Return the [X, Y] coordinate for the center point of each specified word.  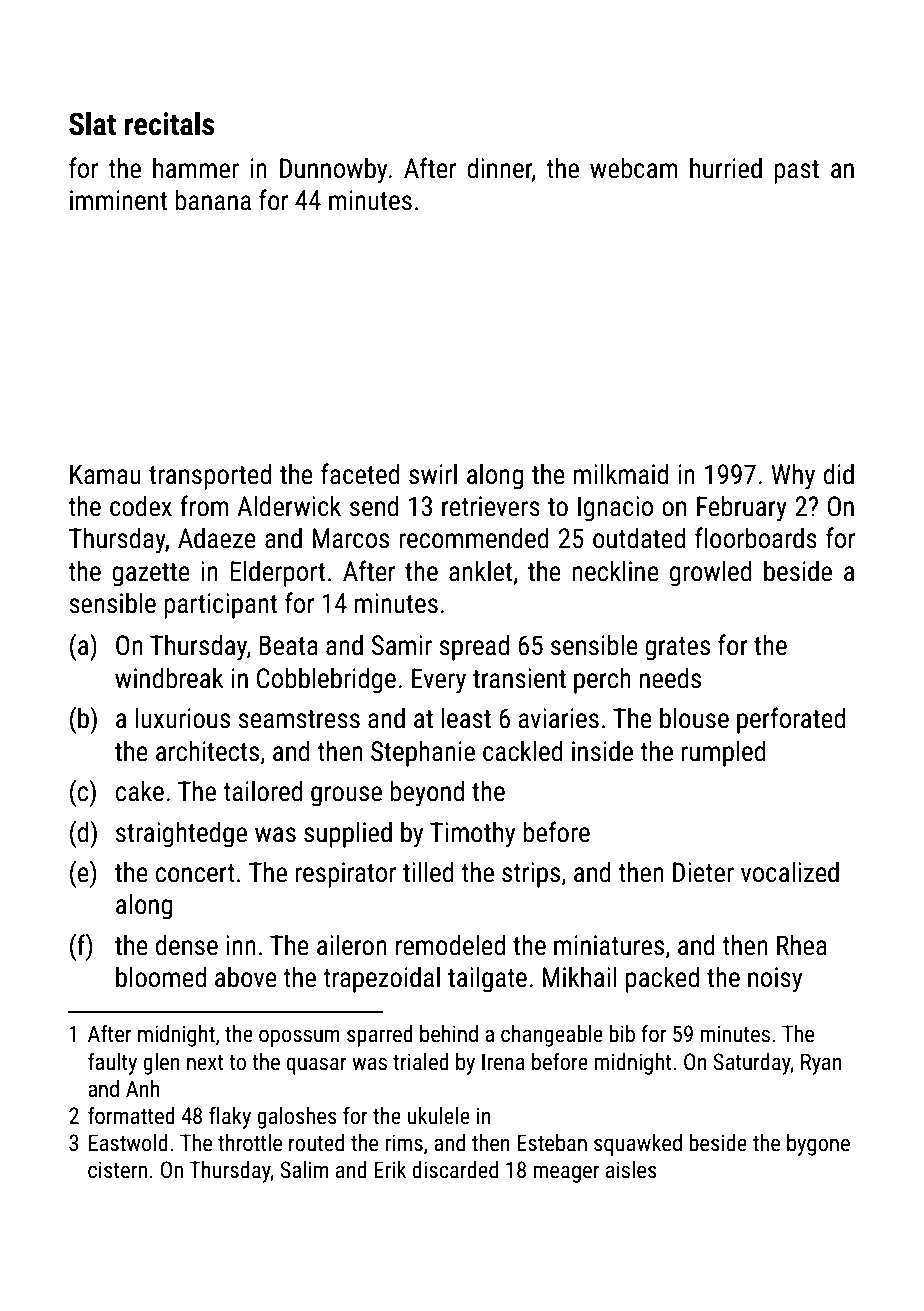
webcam [634, 168]
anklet [480, 571]
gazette [151, 575]
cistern [117, 1170]
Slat [92, 124]
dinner [499, 169]
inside [602, 751]
